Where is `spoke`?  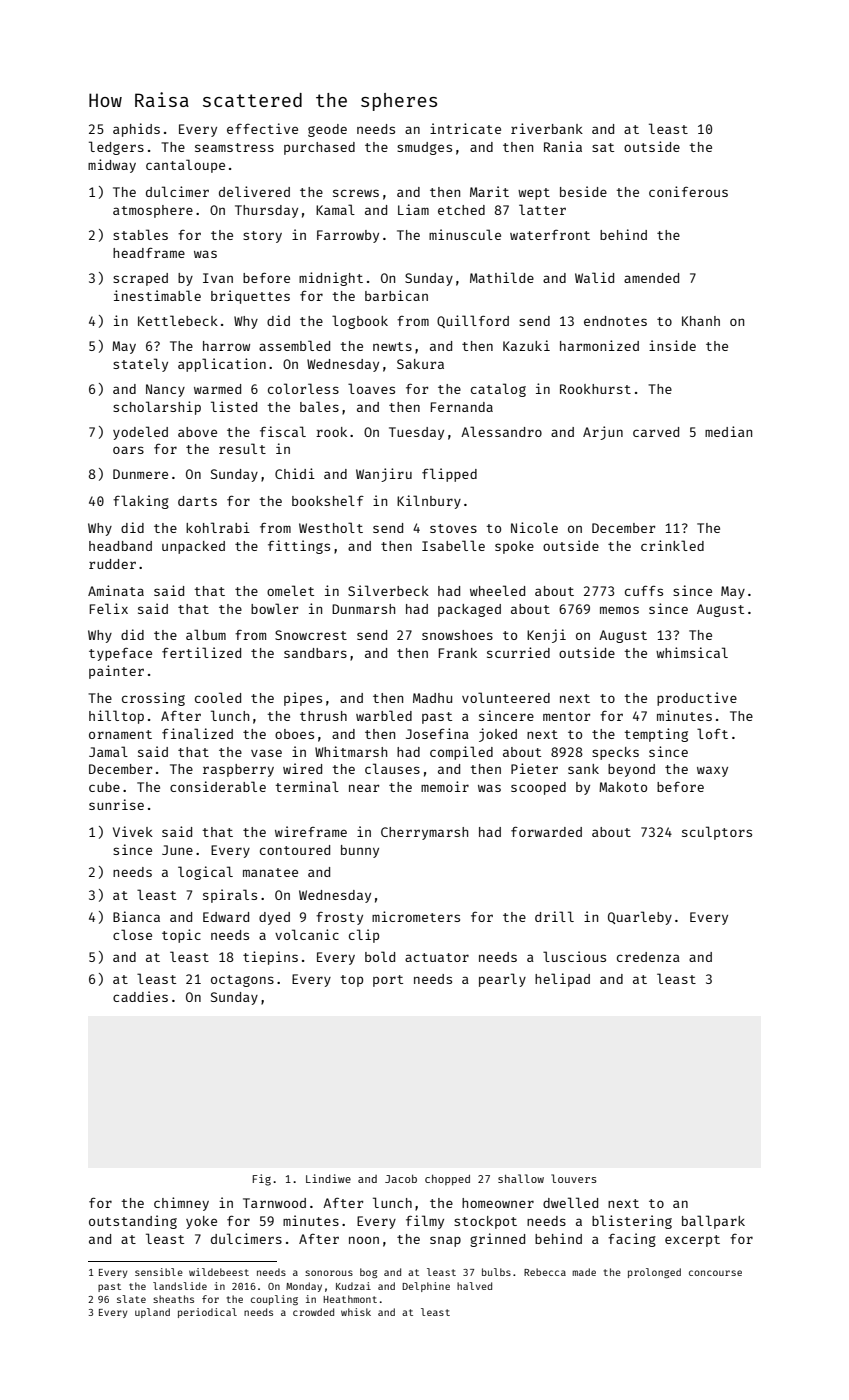 spoke is located at coordinates (514, 547).
